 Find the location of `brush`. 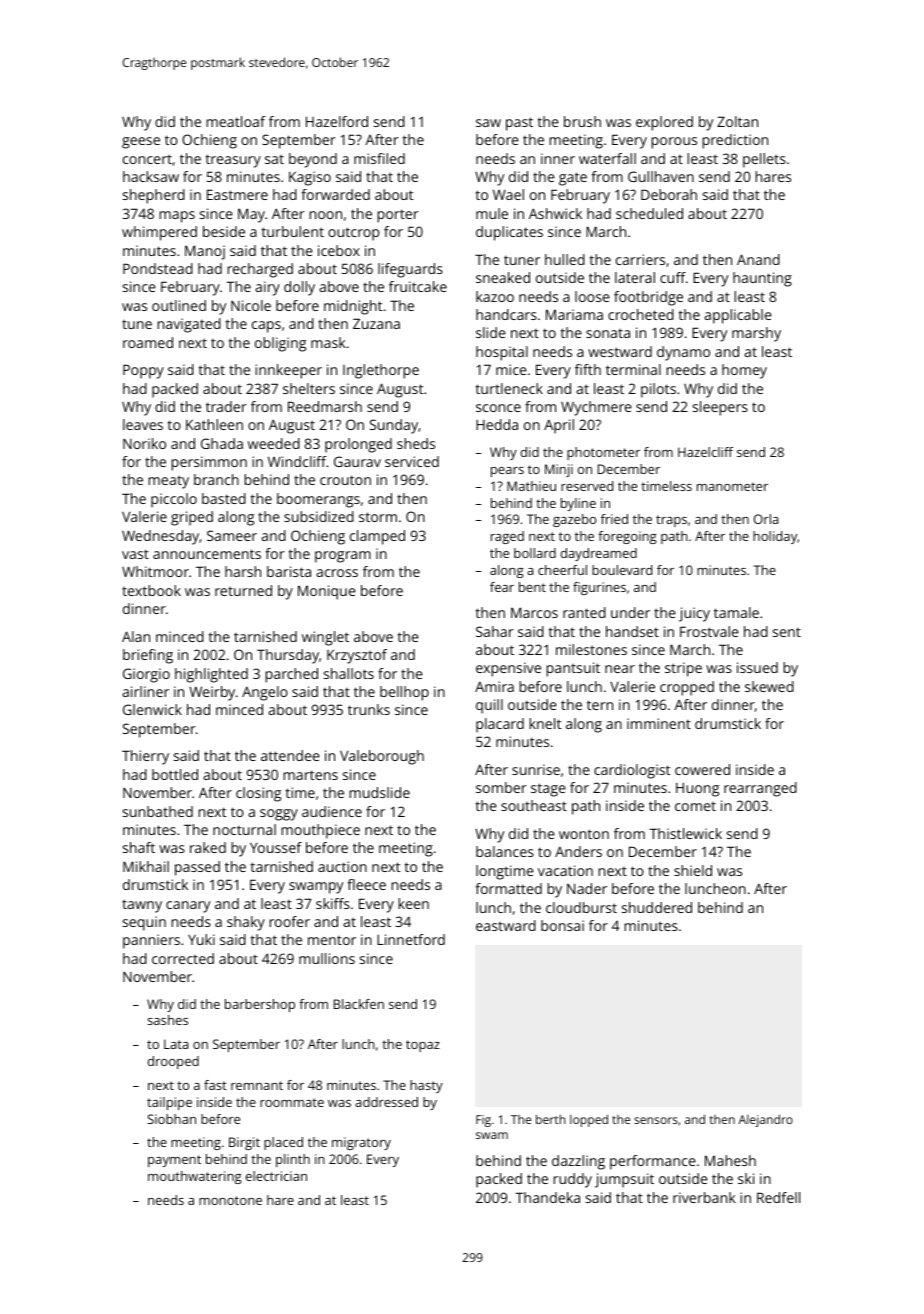

brush is located at coordinates (582, 121).
